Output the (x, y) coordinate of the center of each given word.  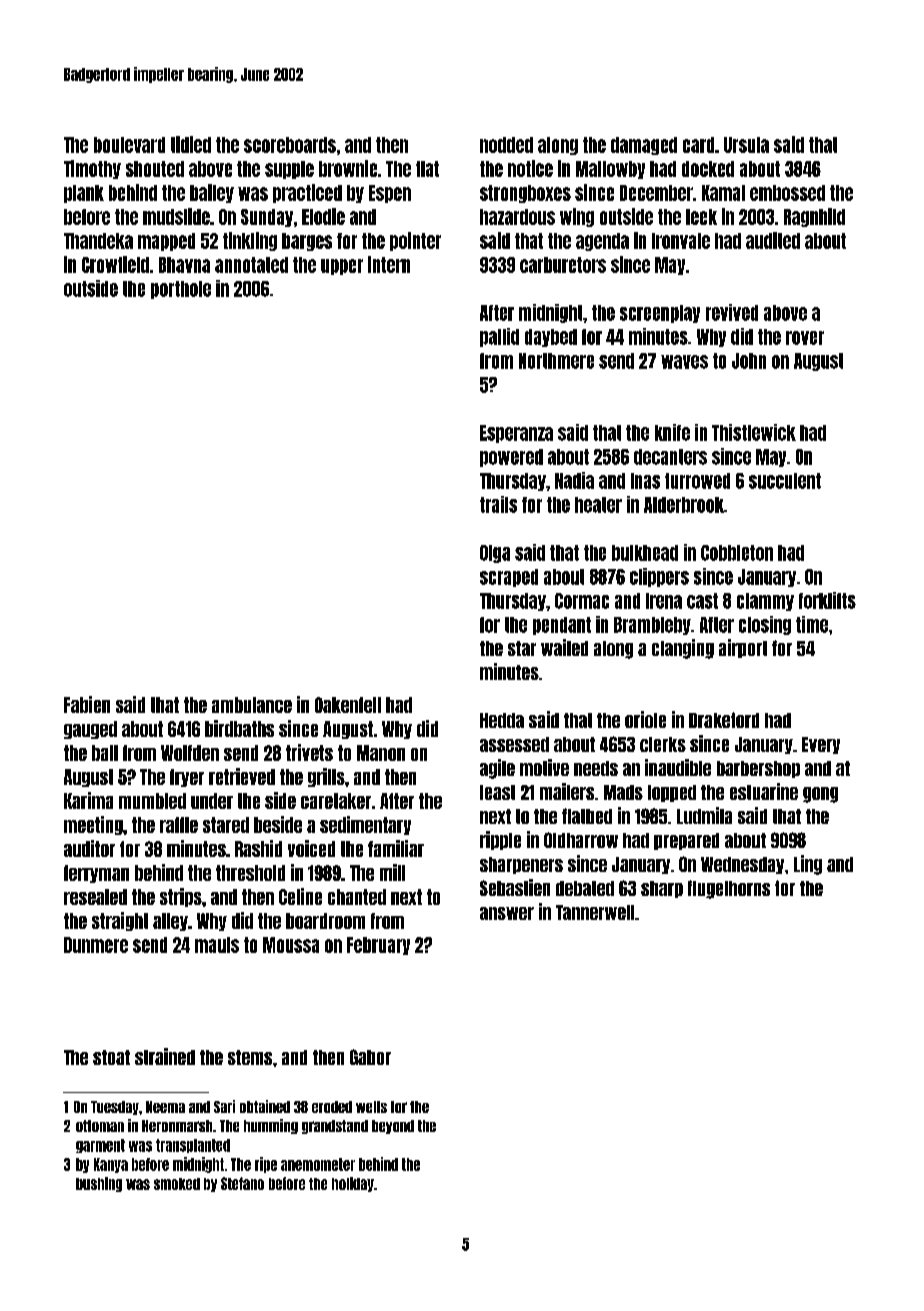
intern (389, 264)
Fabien (87, 704)
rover (805, 338)
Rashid (258, 848)
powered (511, 458)
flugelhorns (729, 889)
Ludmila (704, 815)
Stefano (242, 1183)
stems (250, 1057)
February (378, 946)
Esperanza (516, 434)
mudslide (176, 216)
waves (684, 362)
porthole (181, 290)
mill (392, 872)
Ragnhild (814, 217)
